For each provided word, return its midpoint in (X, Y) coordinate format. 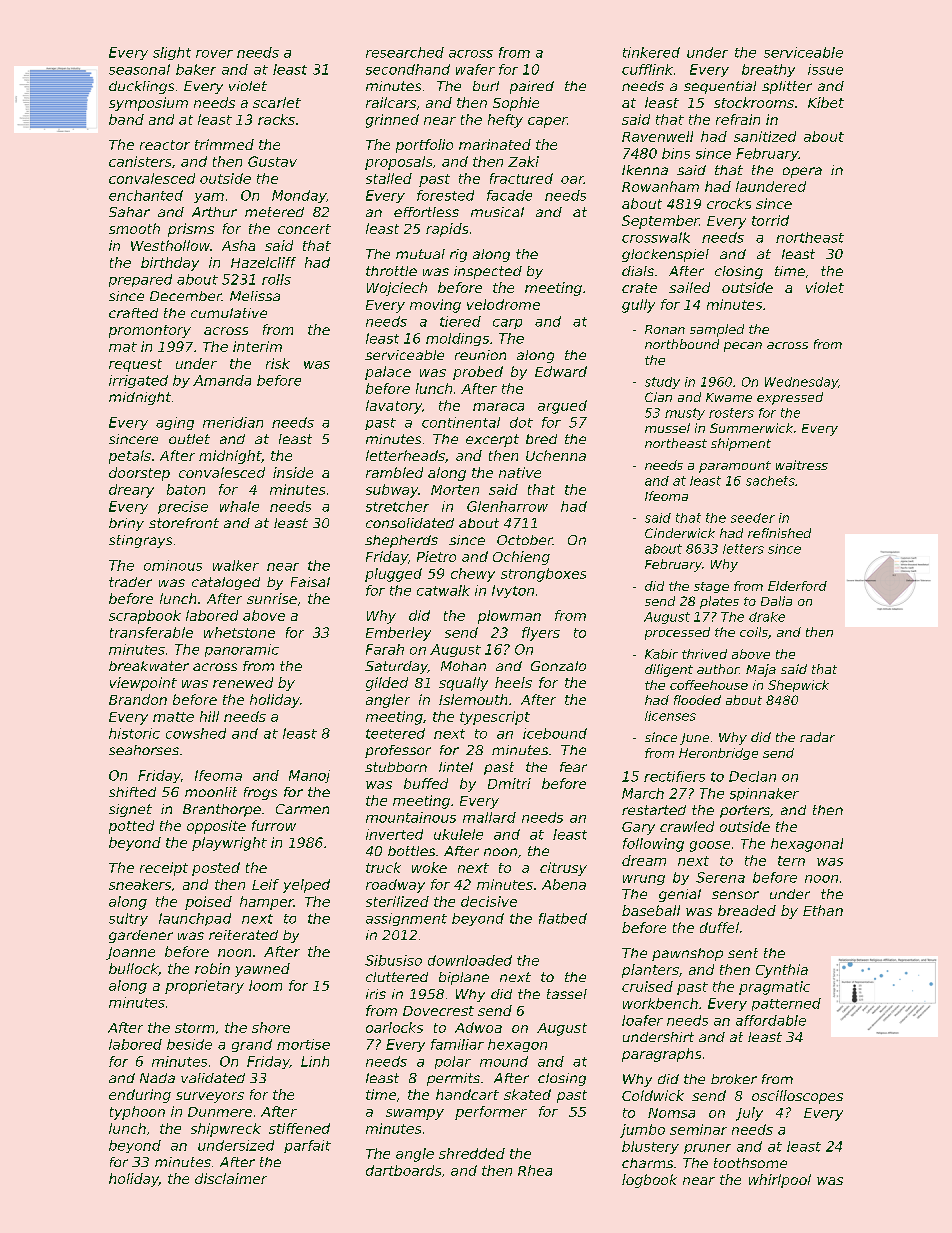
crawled (687, 826)
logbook (649, 1181)
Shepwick (798, 686)
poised (208, 903)
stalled (389, 178)
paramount (735, 467)
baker (196, 69)
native (520, 472)
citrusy (563, 869)
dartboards (403, 1170)
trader (130, 582)
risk (278, 363)
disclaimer (231, 1178)
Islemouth (473, 699)
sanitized (765, 136)
